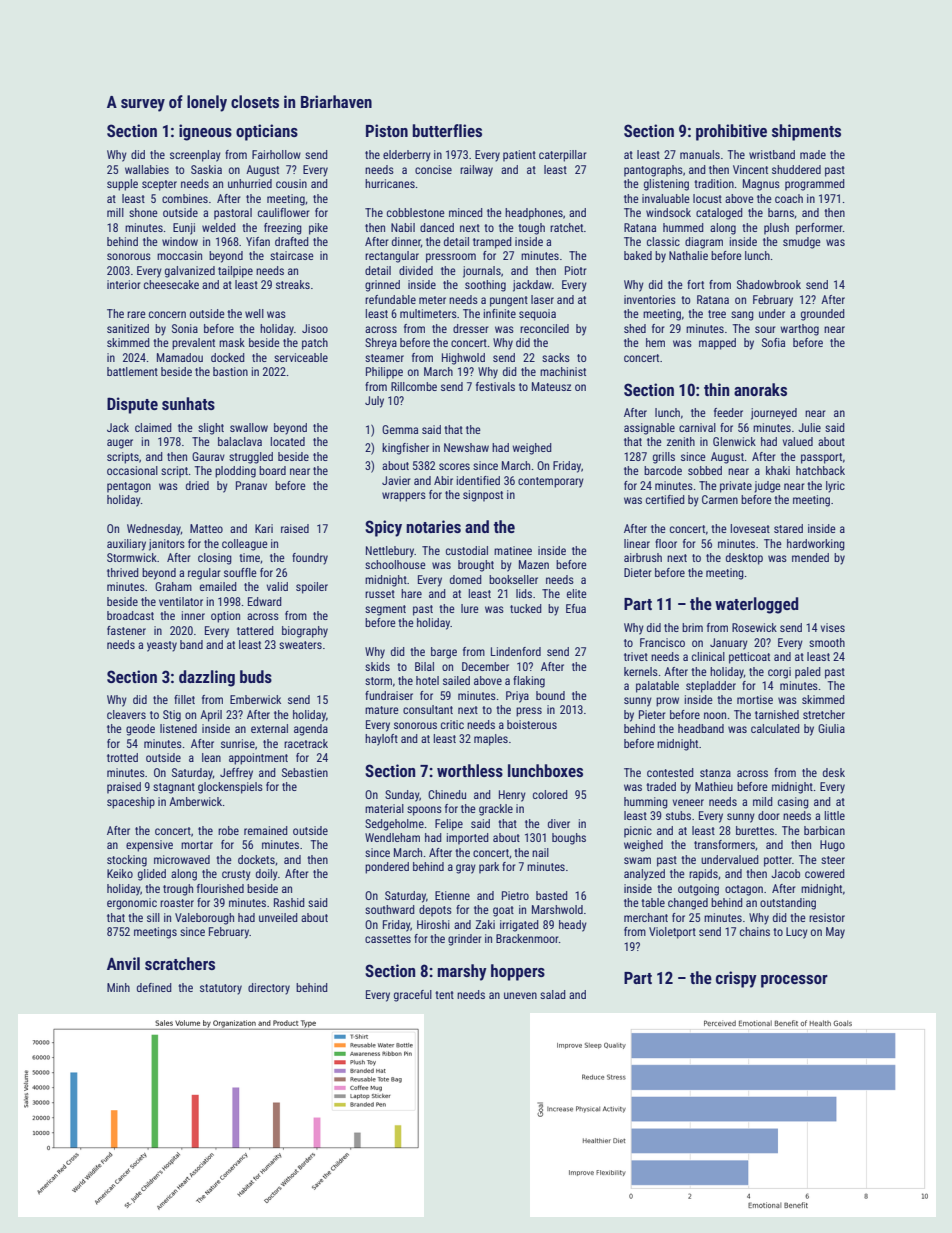 Image resolution: width=952 pixels, height=1233 pixels. I want to click on appointment, so click(258, 759).
